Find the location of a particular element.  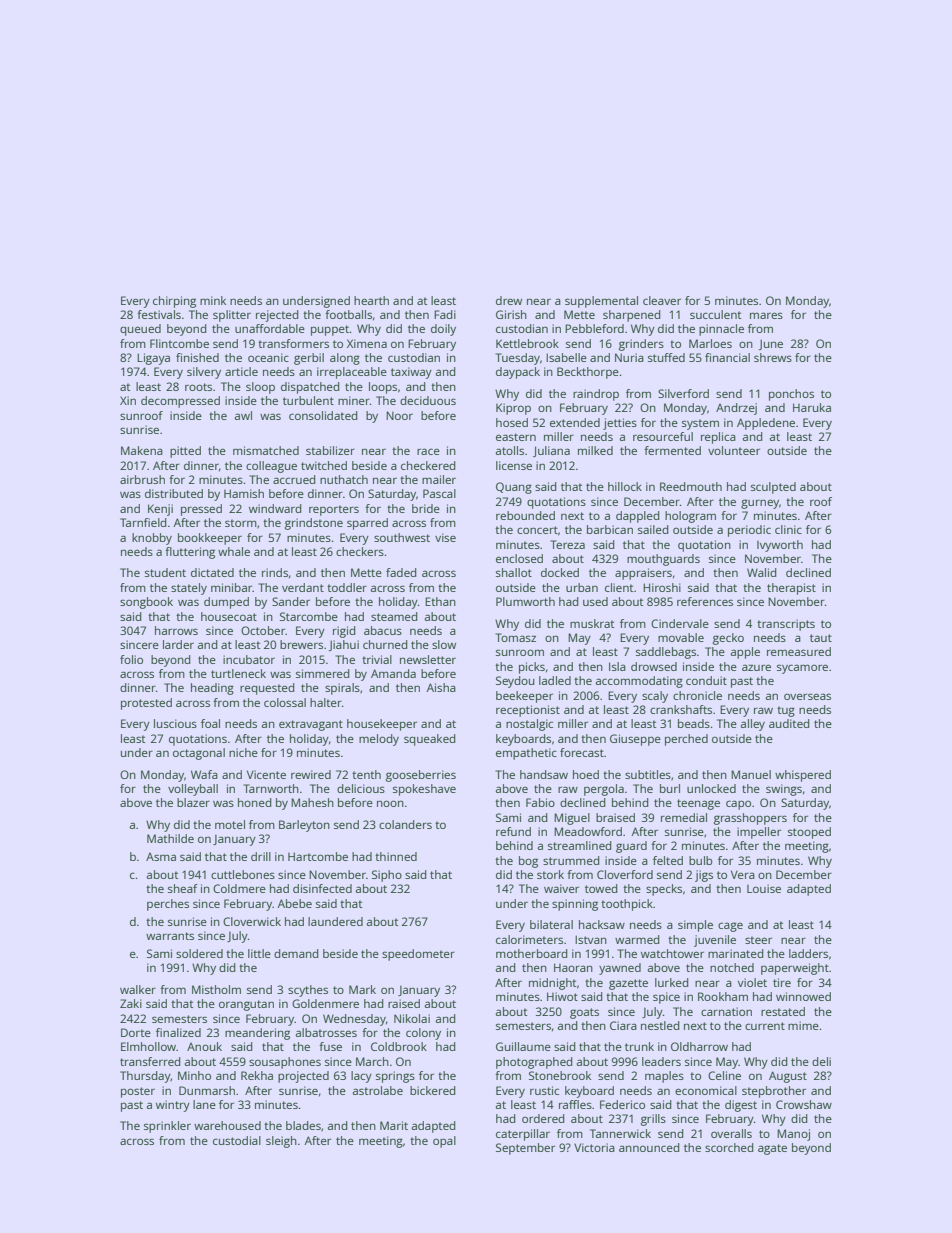

folio is located at coordinates (131, 659).
